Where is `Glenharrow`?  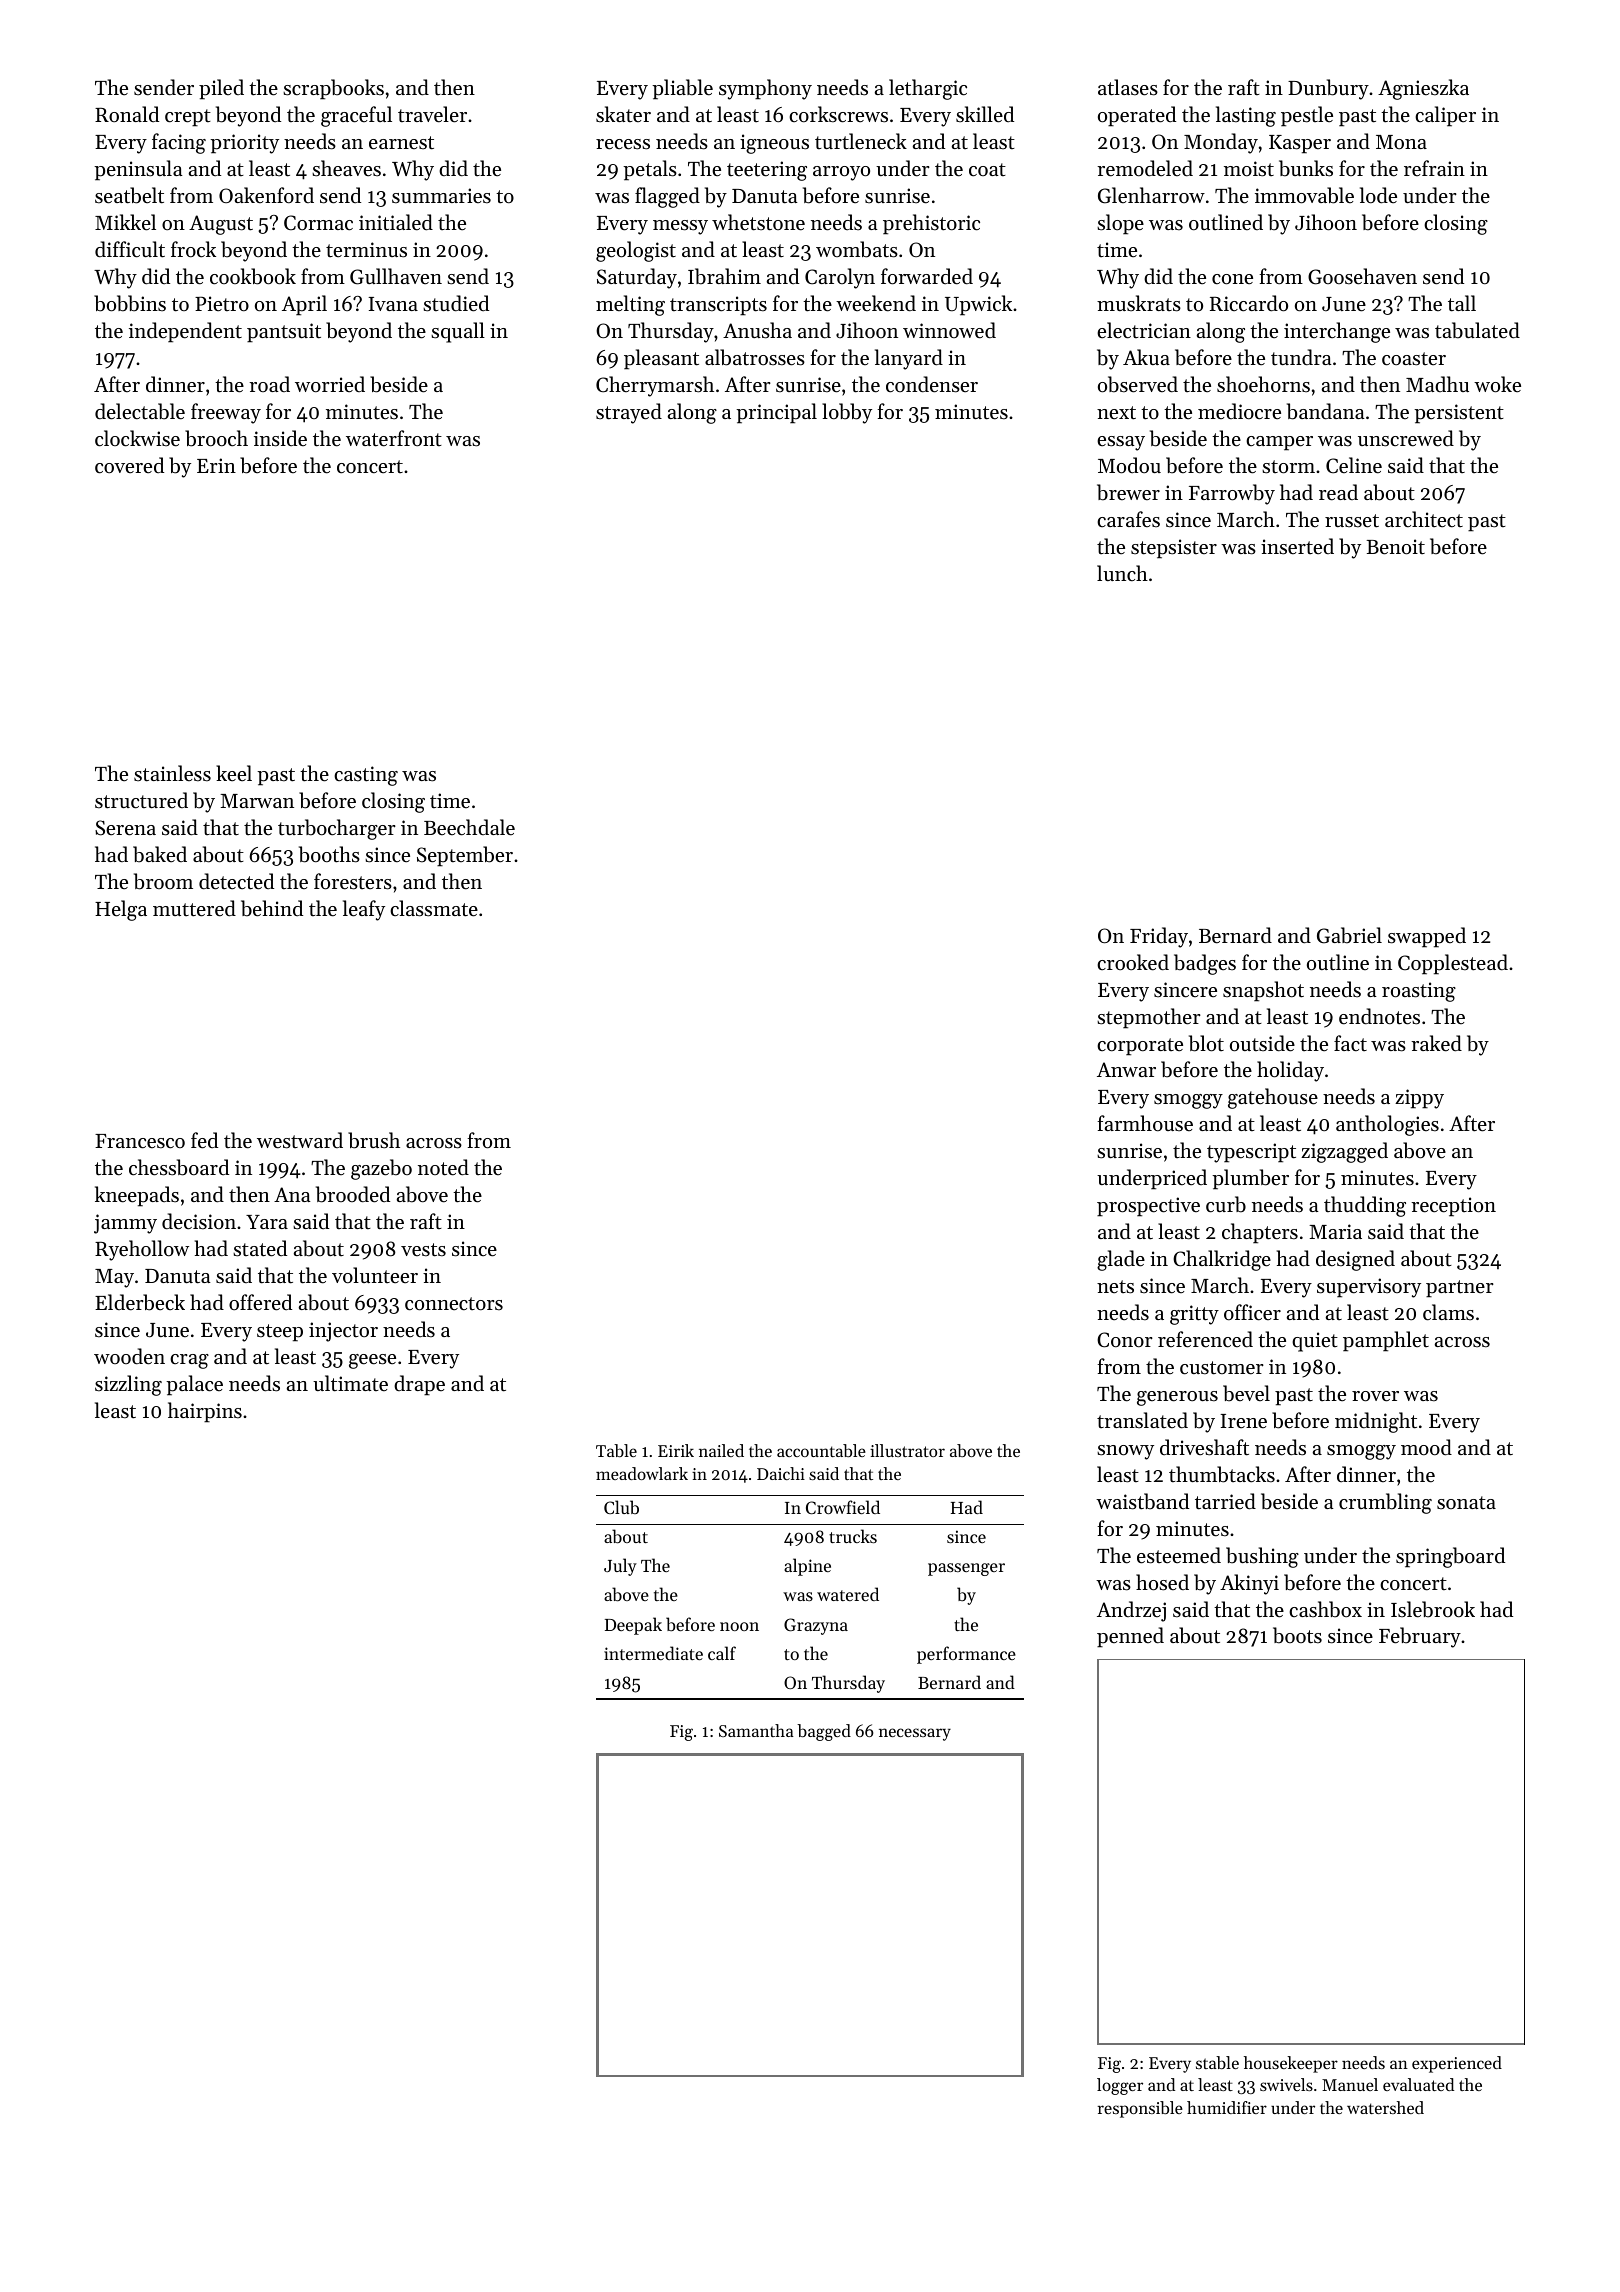
Glenharrow is located at coordinates (1151, 195).
